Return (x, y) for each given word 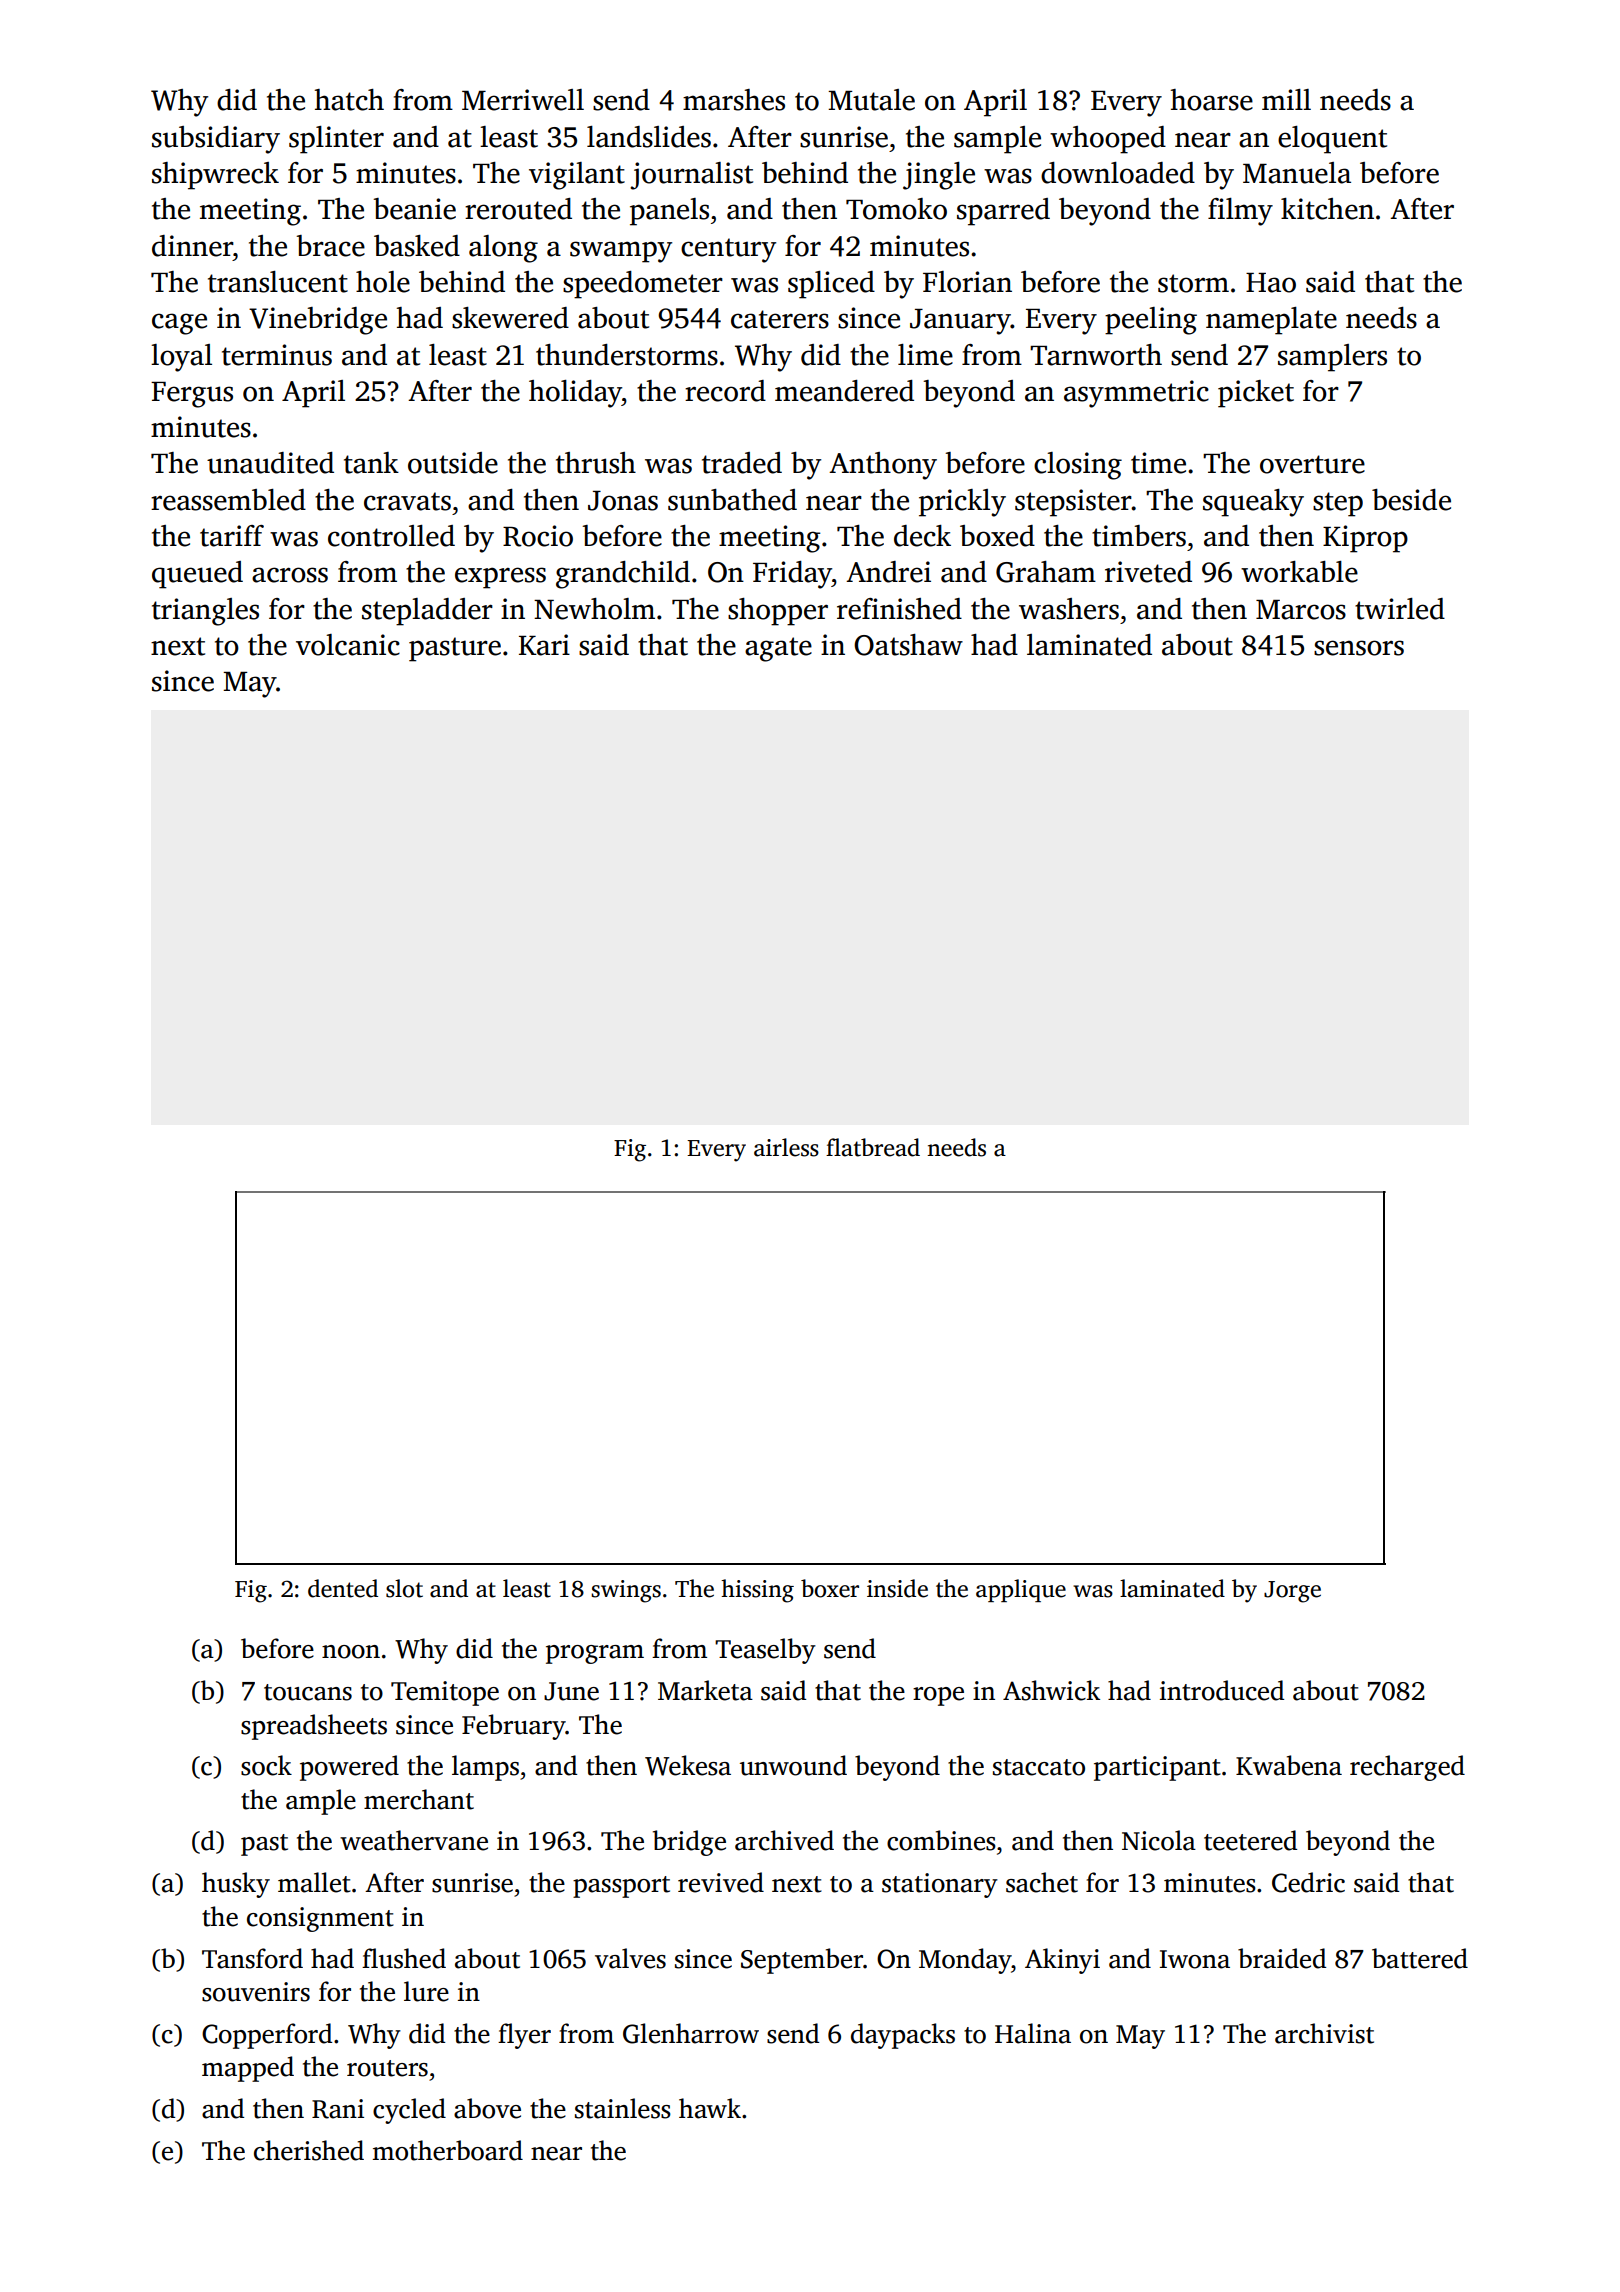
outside (453, 463)
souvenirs (256, 1992)
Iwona (1195, 1959)
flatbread (873, 1147)
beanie (414, 209)
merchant (419, 1799)
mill (1286, 99)
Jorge (1292, 1592)
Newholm (594, 609)
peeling (1151, 321)
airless (786, 1147)
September (802, 1961)
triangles (205, 612)
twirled (1400, 609)
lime (925, 355)
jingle (939, 176)
